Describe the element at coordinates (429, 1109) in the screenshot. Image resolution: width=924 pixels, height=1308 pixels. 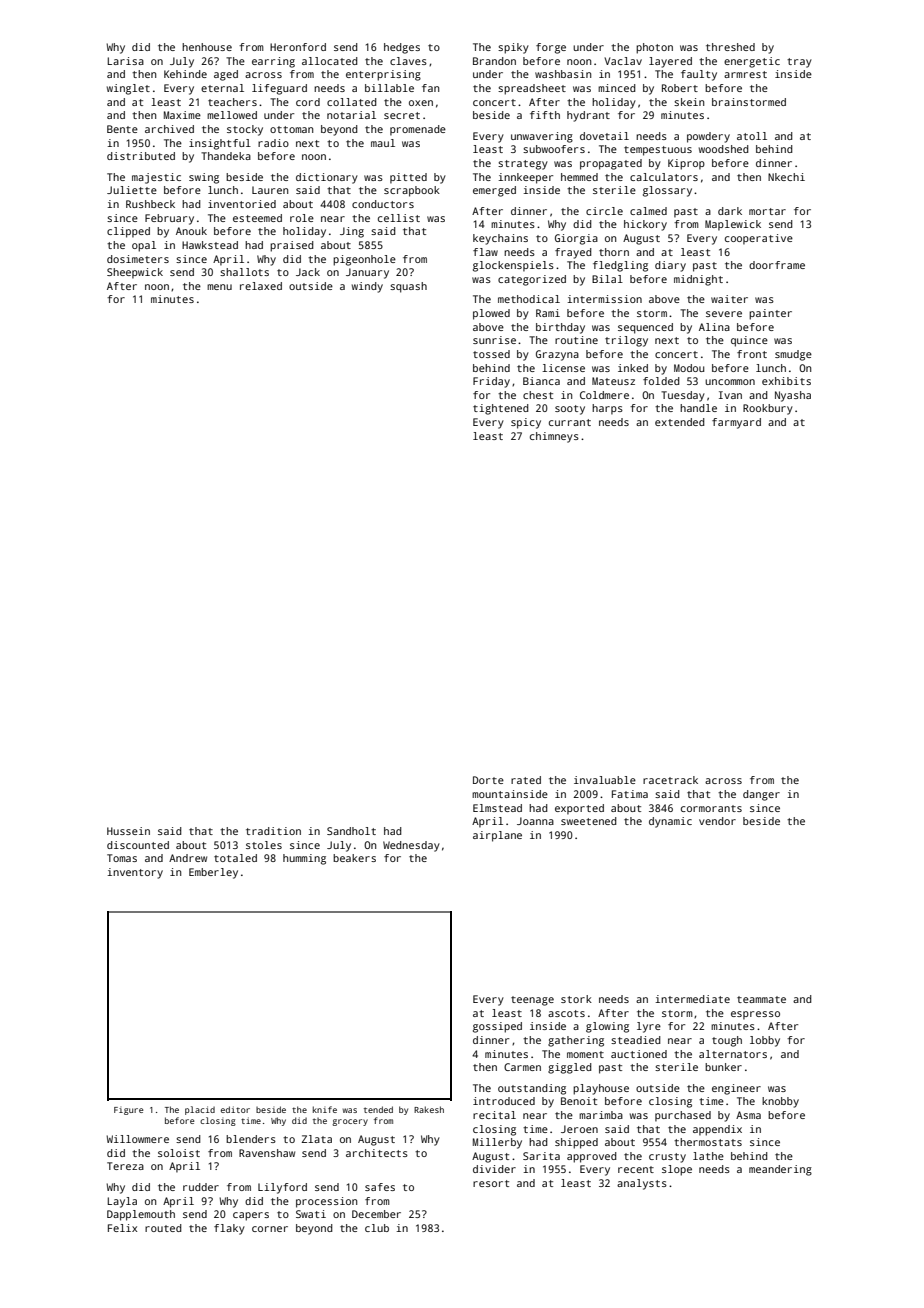
I see `Rakesh` at that location.
